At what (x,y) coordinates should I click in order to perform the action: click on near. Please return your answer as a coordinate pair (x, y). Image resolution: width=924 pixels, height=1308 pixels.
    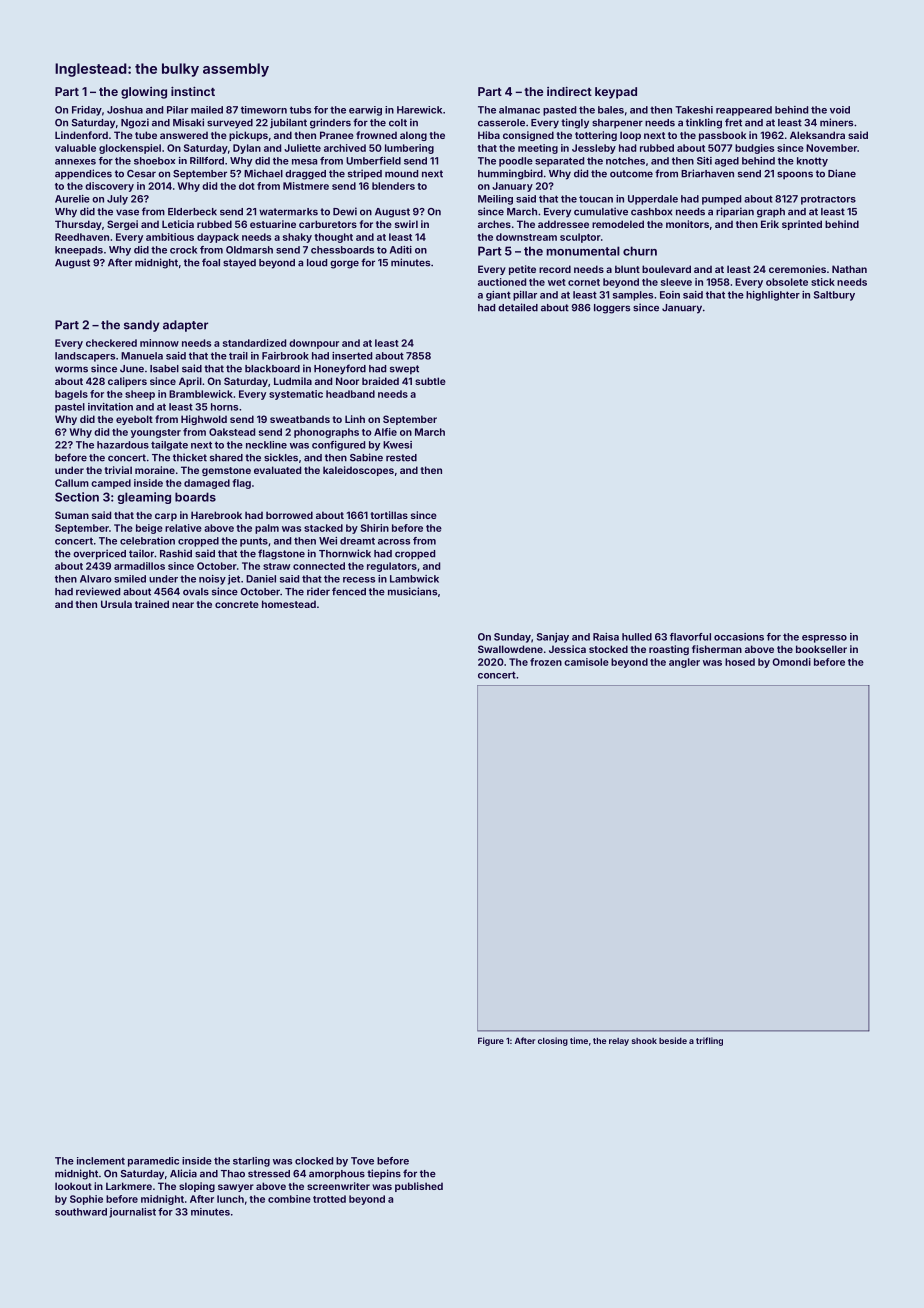
    Looking at the image, I should click on (183, 605).
